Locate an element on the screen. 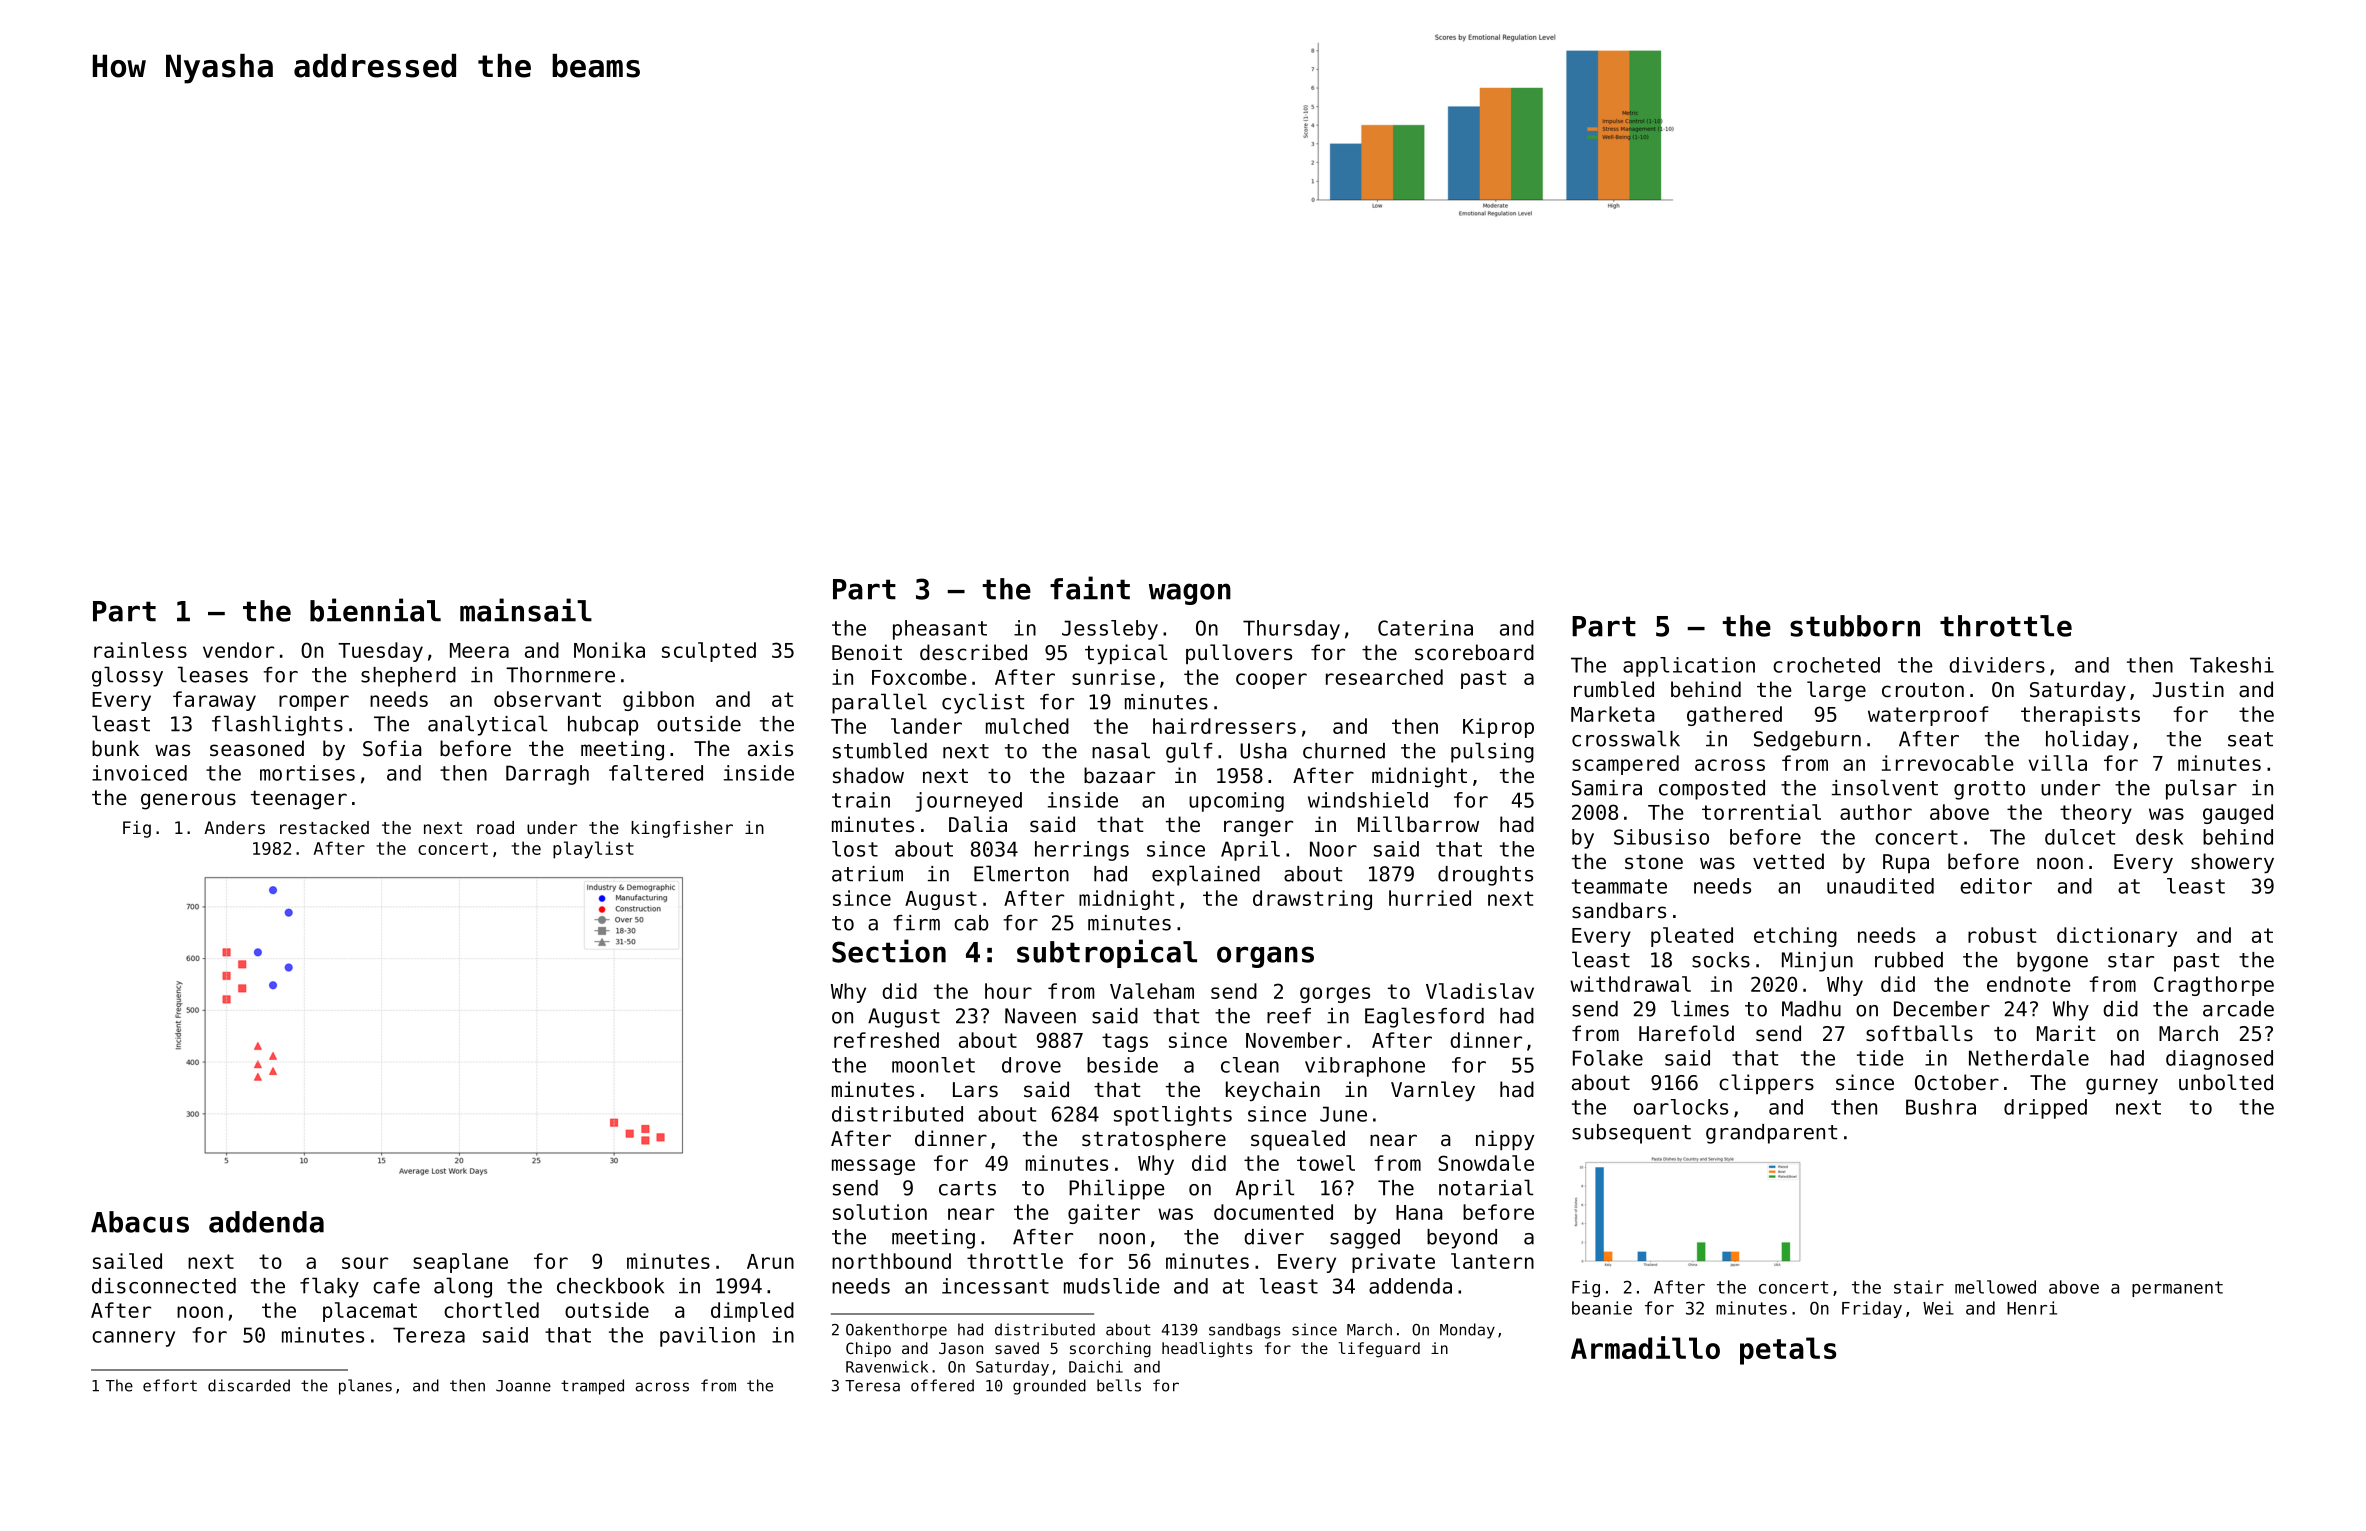 The height and width of the screenshot is (1531, 2366). Hana is located at coordinates (1419, 1212).
